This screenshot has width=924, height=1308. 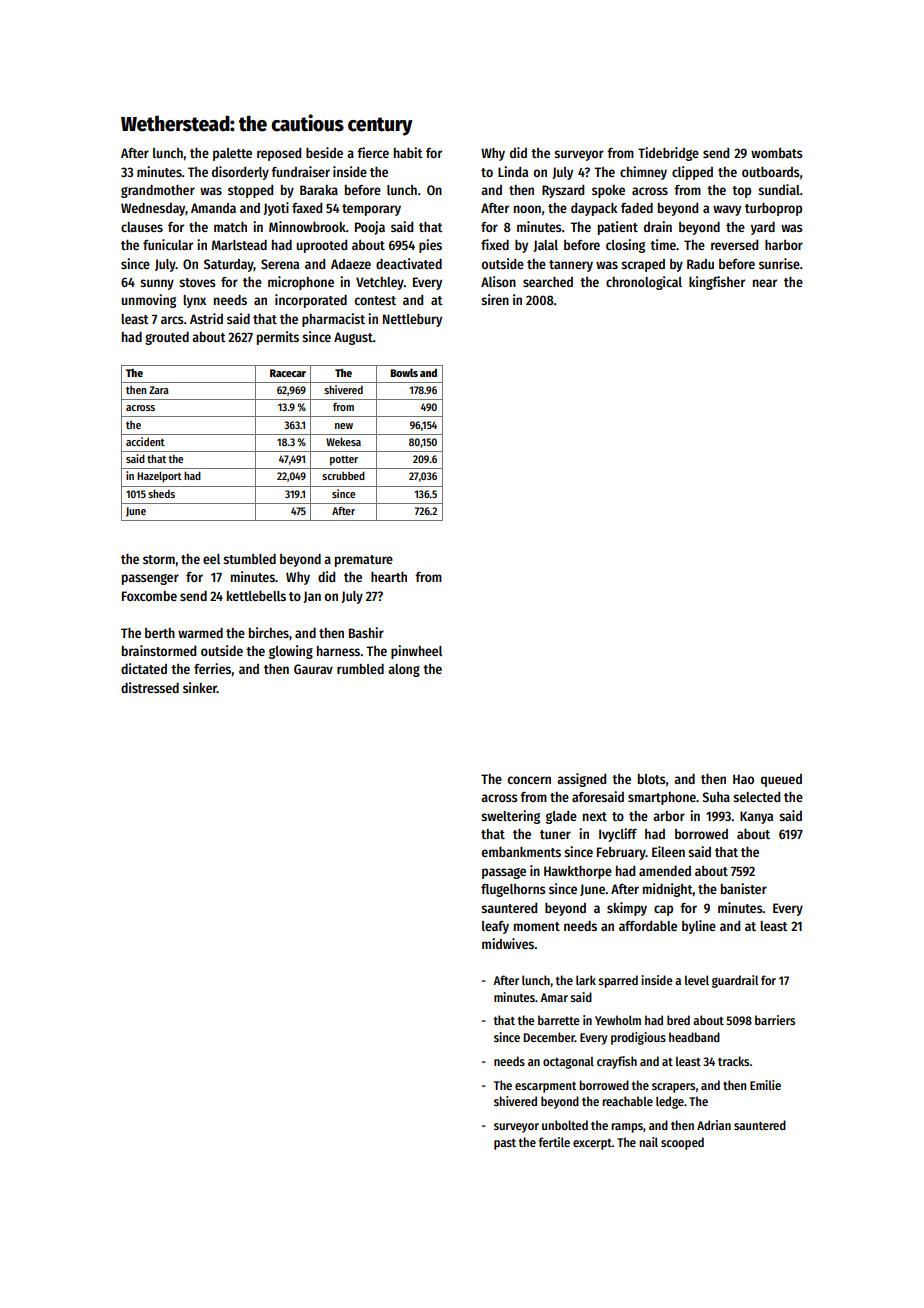 What do you see at coordinates (373, 152) in the screenshot?
I see `fierce` at bounding box center [373, 152].
